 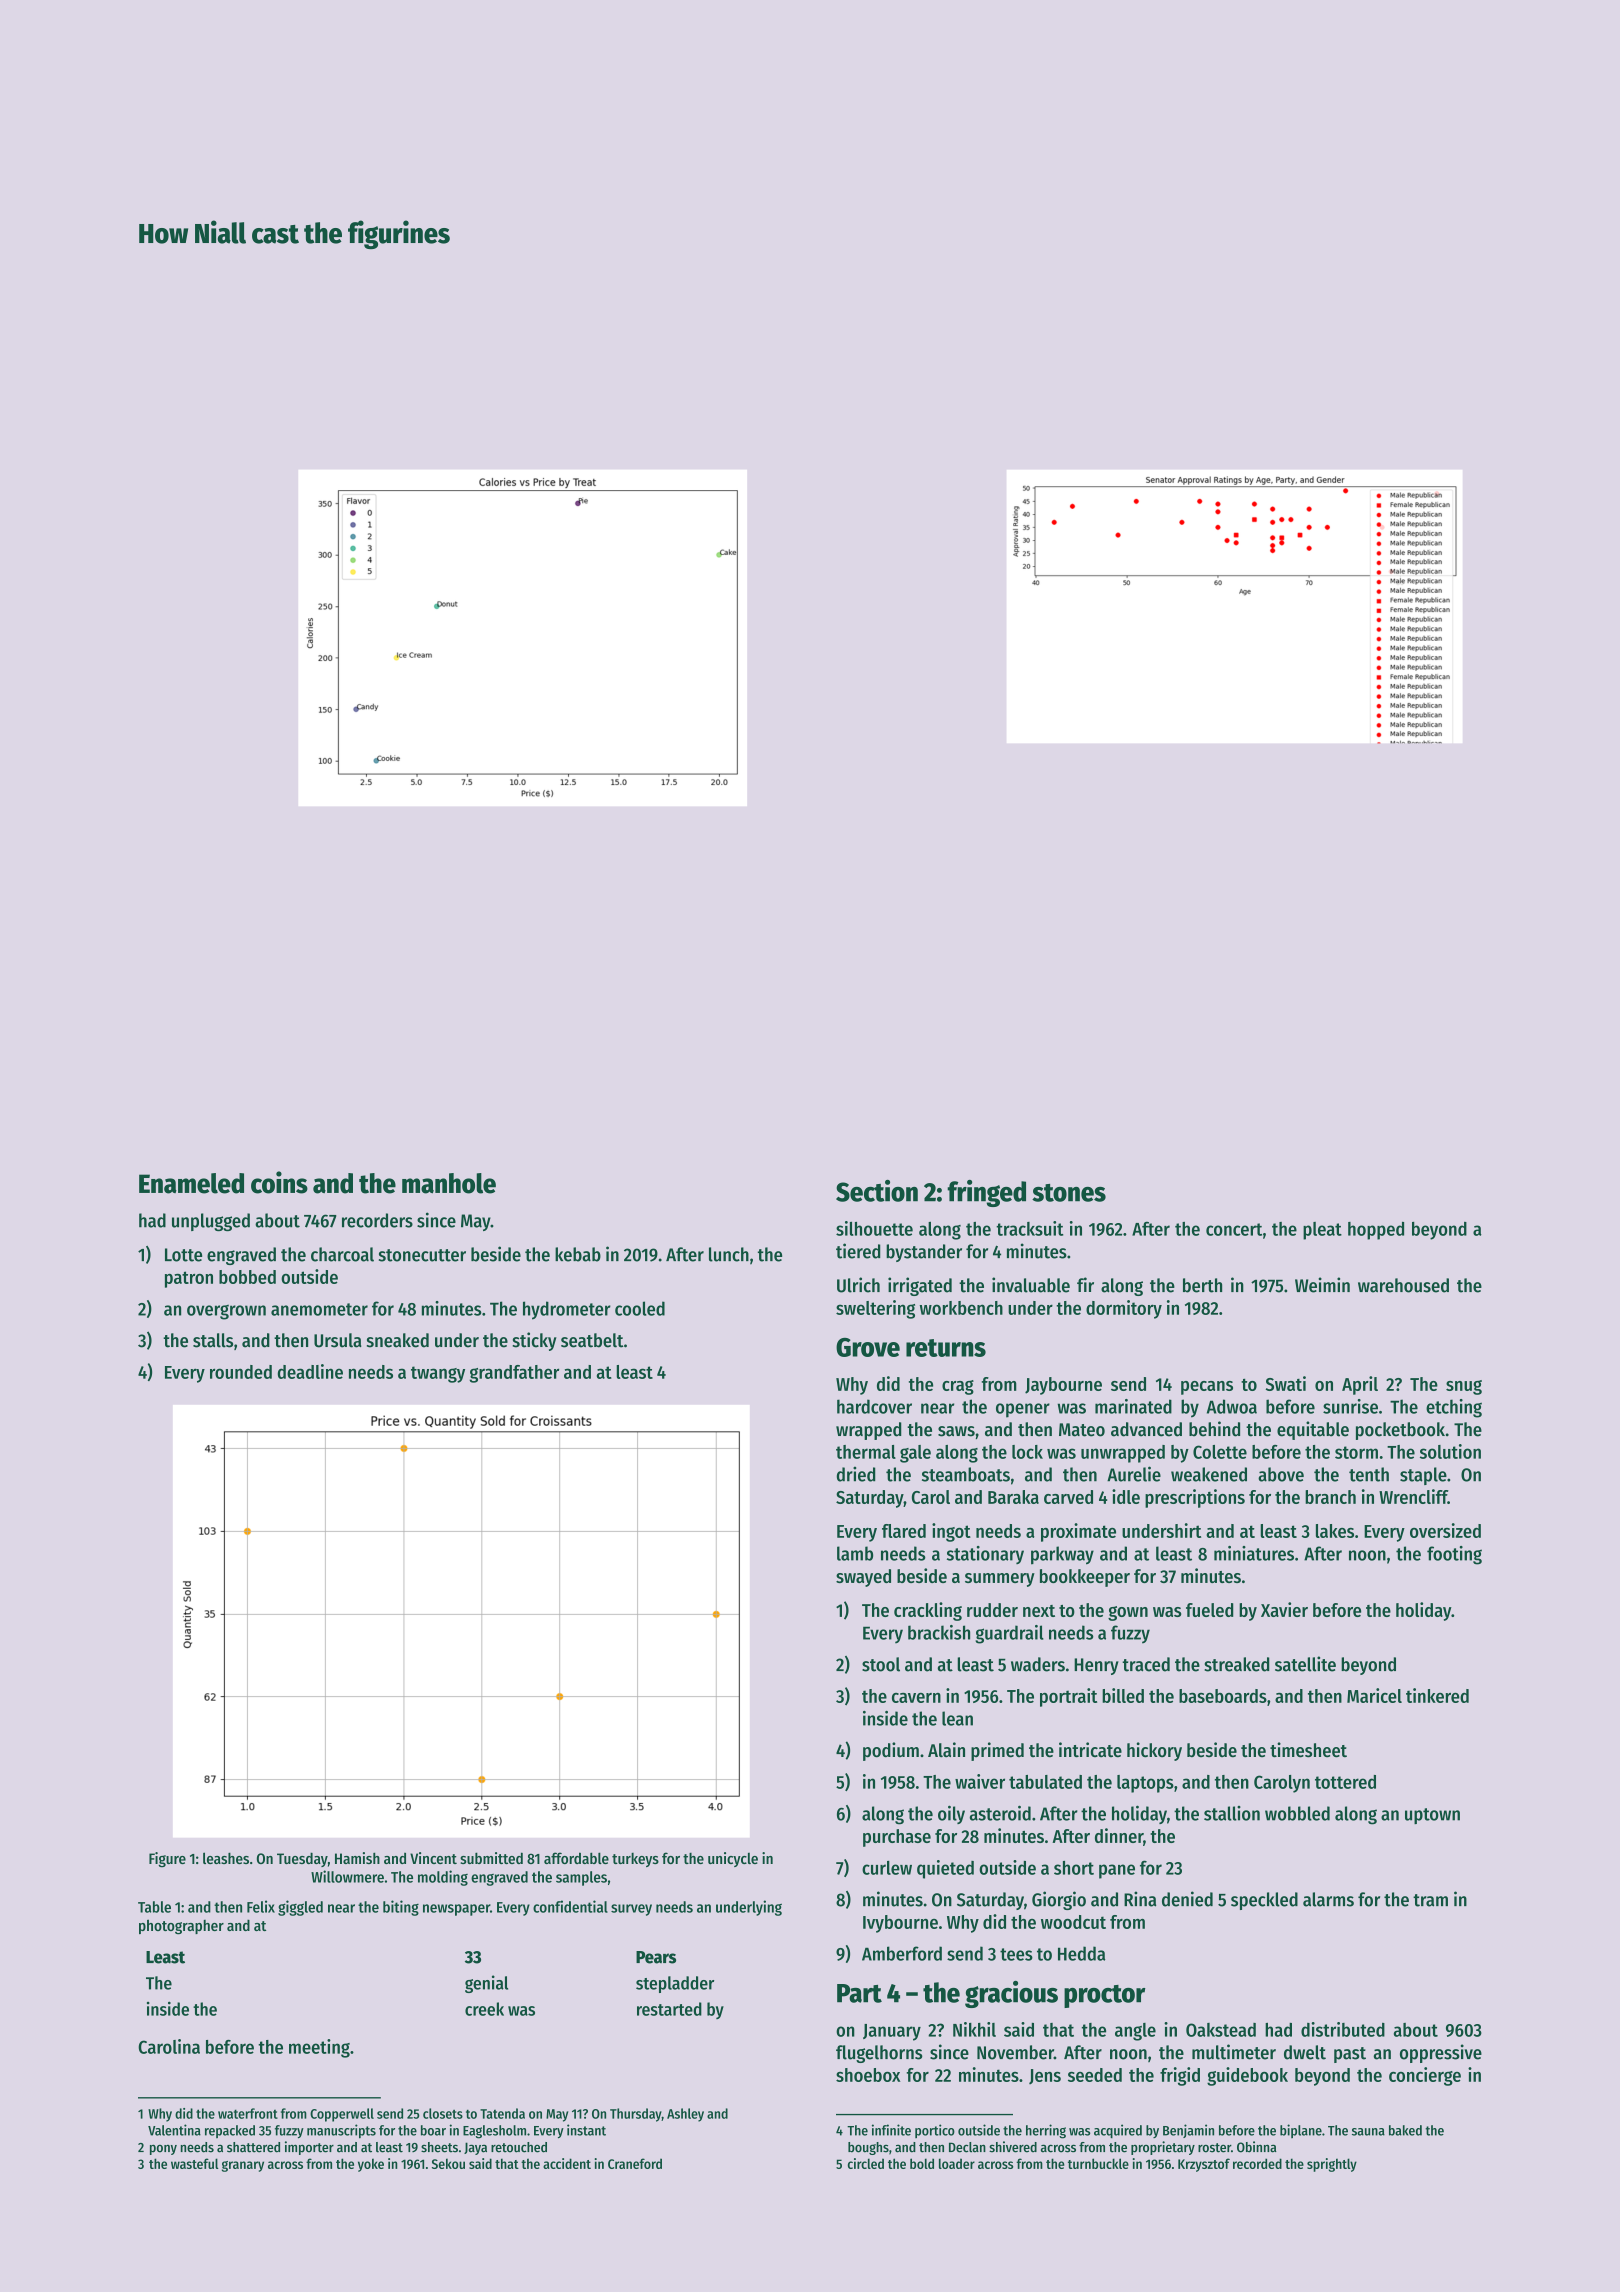 I want to click on fringed, so click(x=986, y=1193).
